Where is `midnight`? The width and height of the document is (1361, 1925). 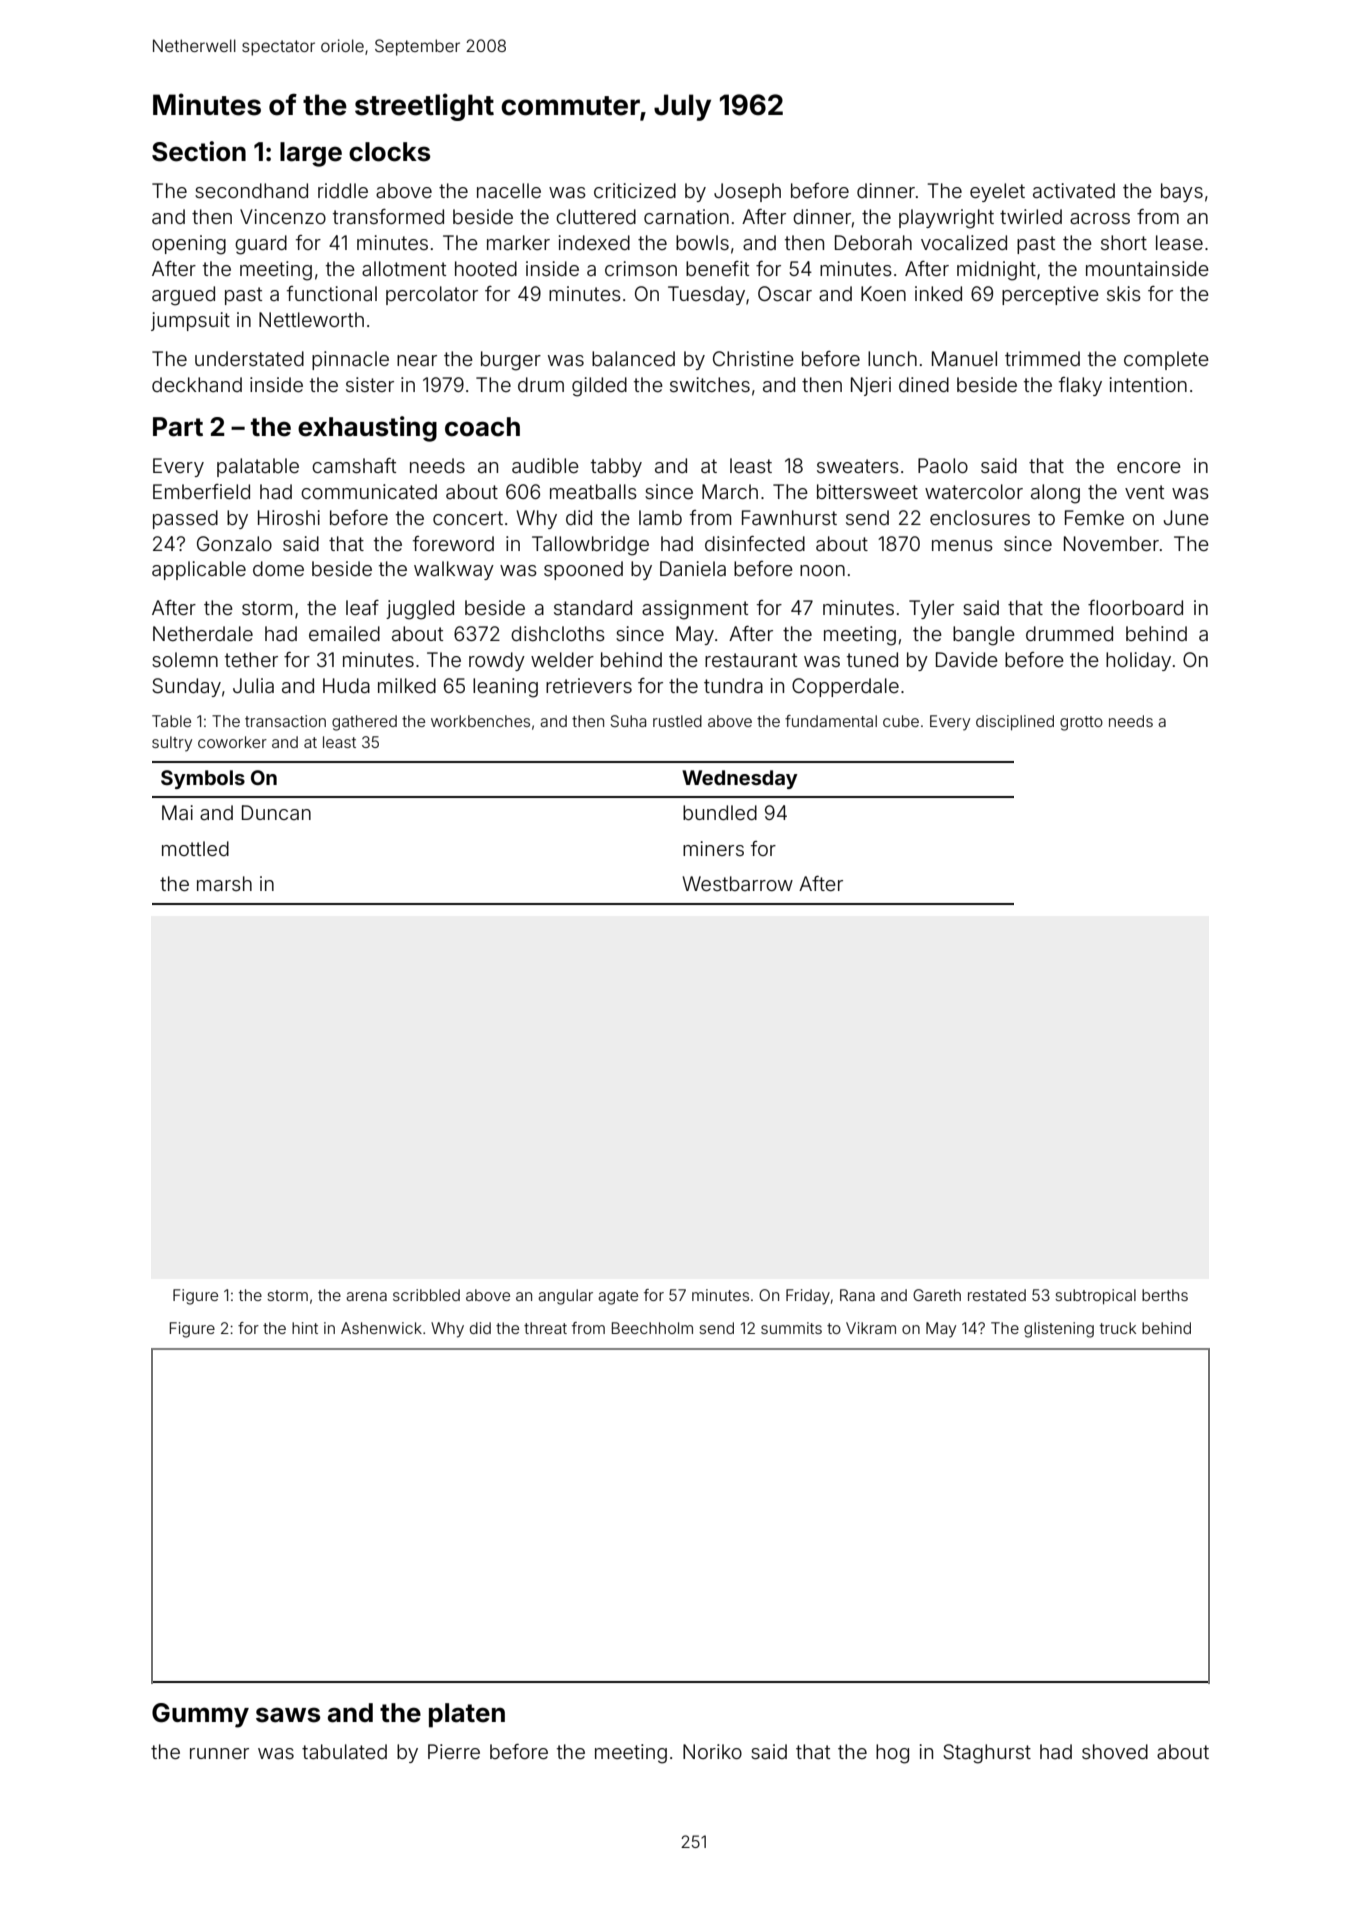 midnight is located at coordinates (996, 271).
